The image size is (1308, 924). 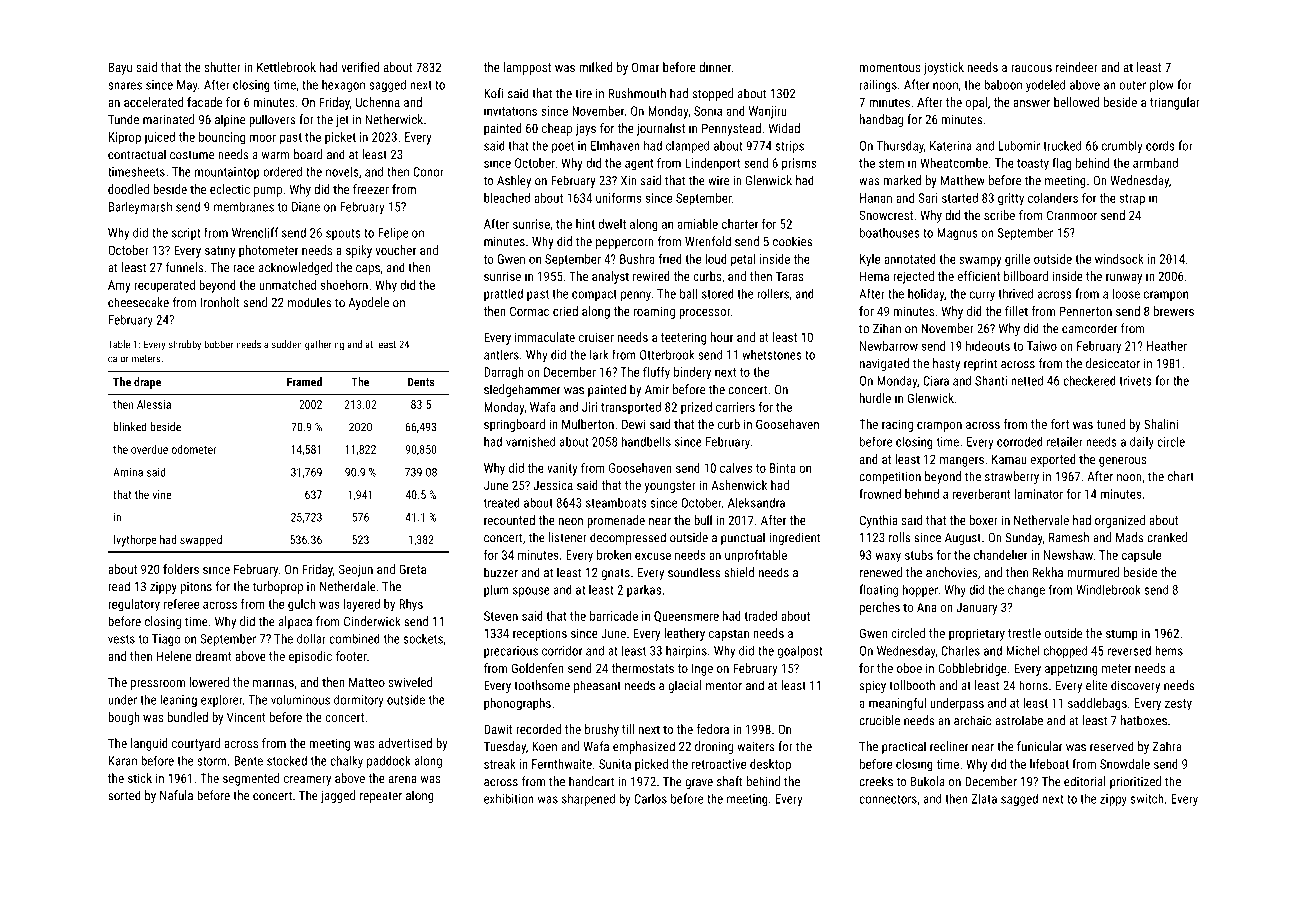 What do you see at coordinates (201, 541) in the screenshot?
I see `swapped` at bounding box center [201, 541].
